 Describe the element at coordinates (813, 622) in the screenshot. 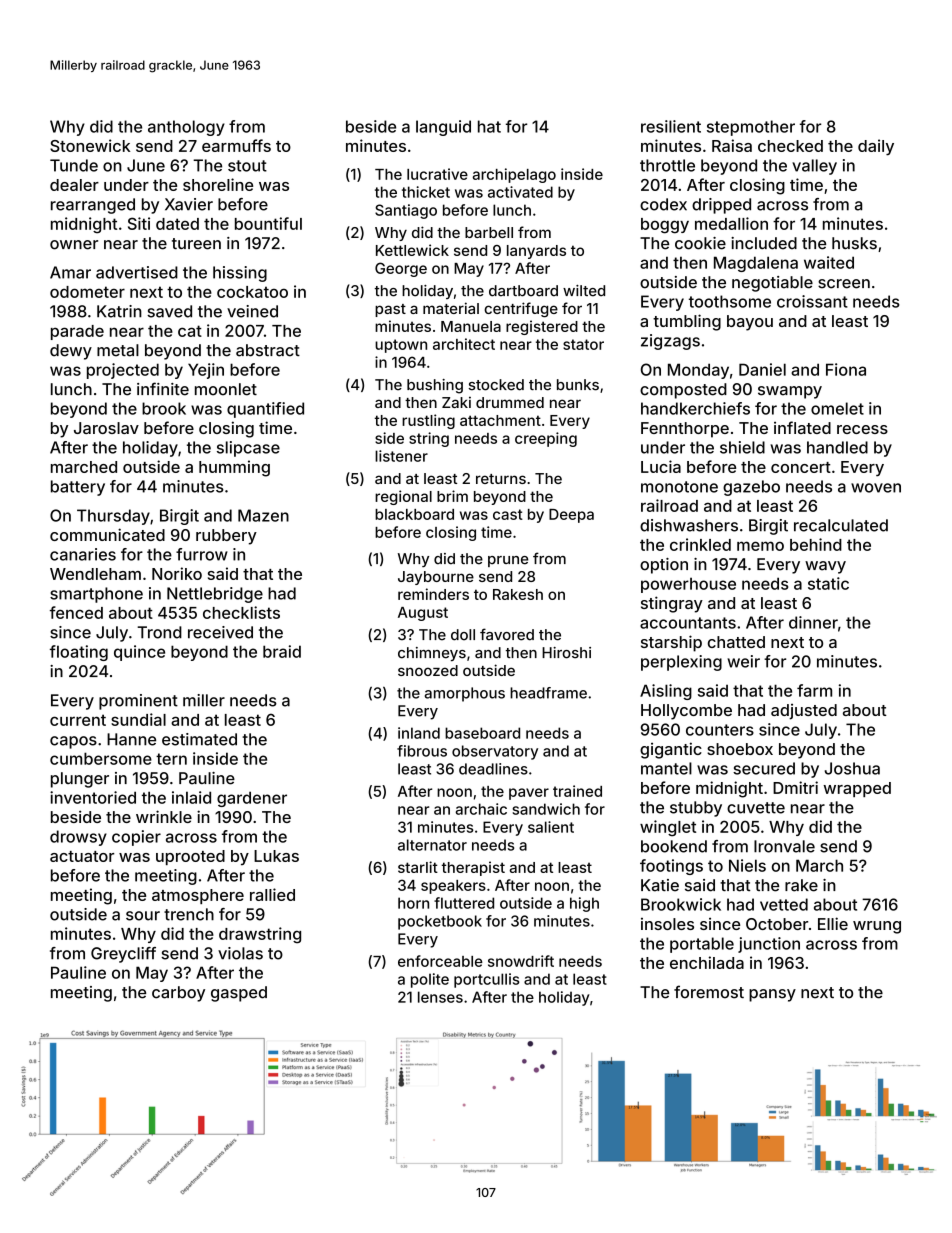

I see `dinner` at that location.
